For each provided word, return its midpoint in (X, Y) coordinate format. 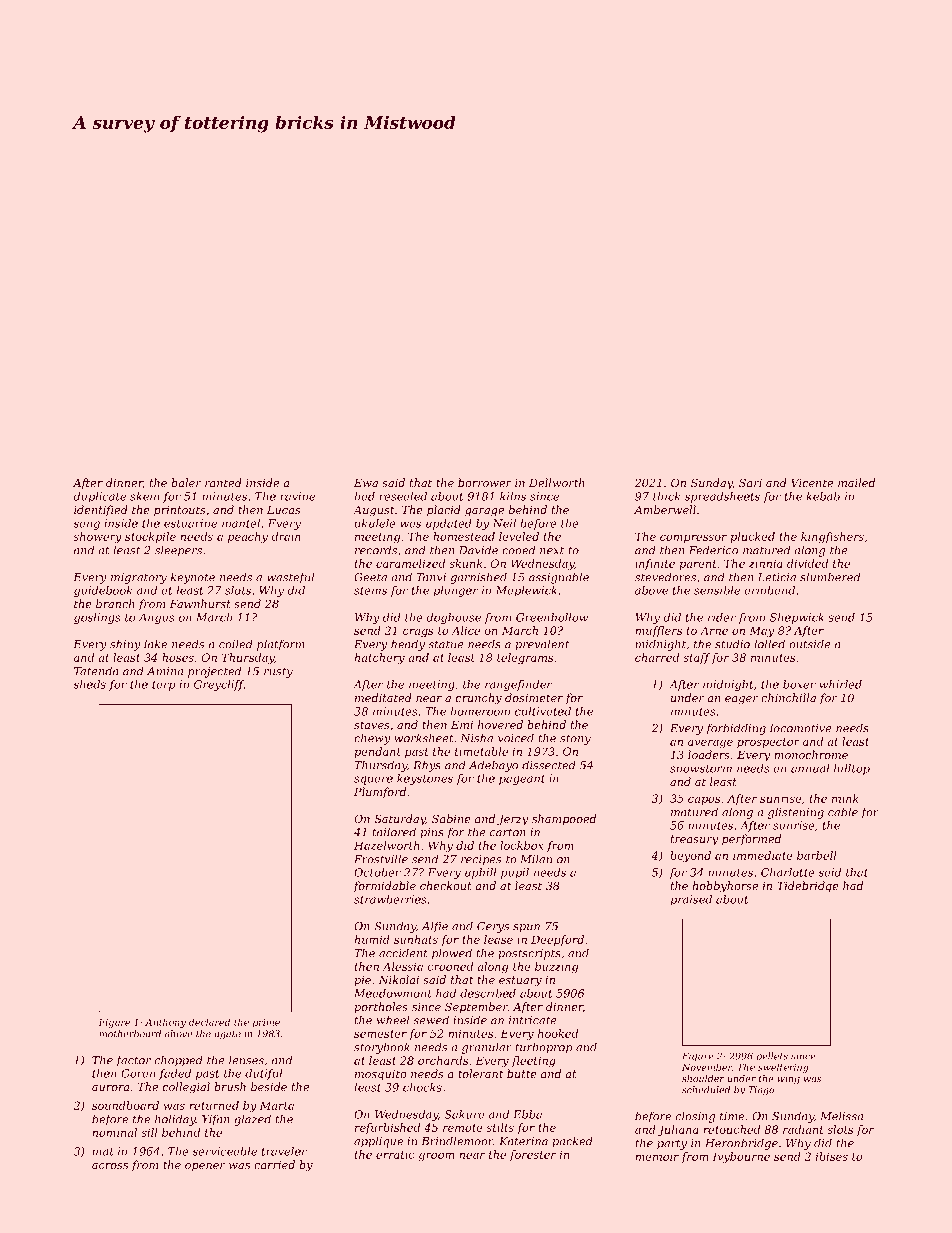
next (552, 551)
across (110, 1166)
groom (436, 1156)
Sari (750, 482)
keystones (425, 779)
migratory (139, 578)
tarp (163, 686)
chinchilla (788, 697)
